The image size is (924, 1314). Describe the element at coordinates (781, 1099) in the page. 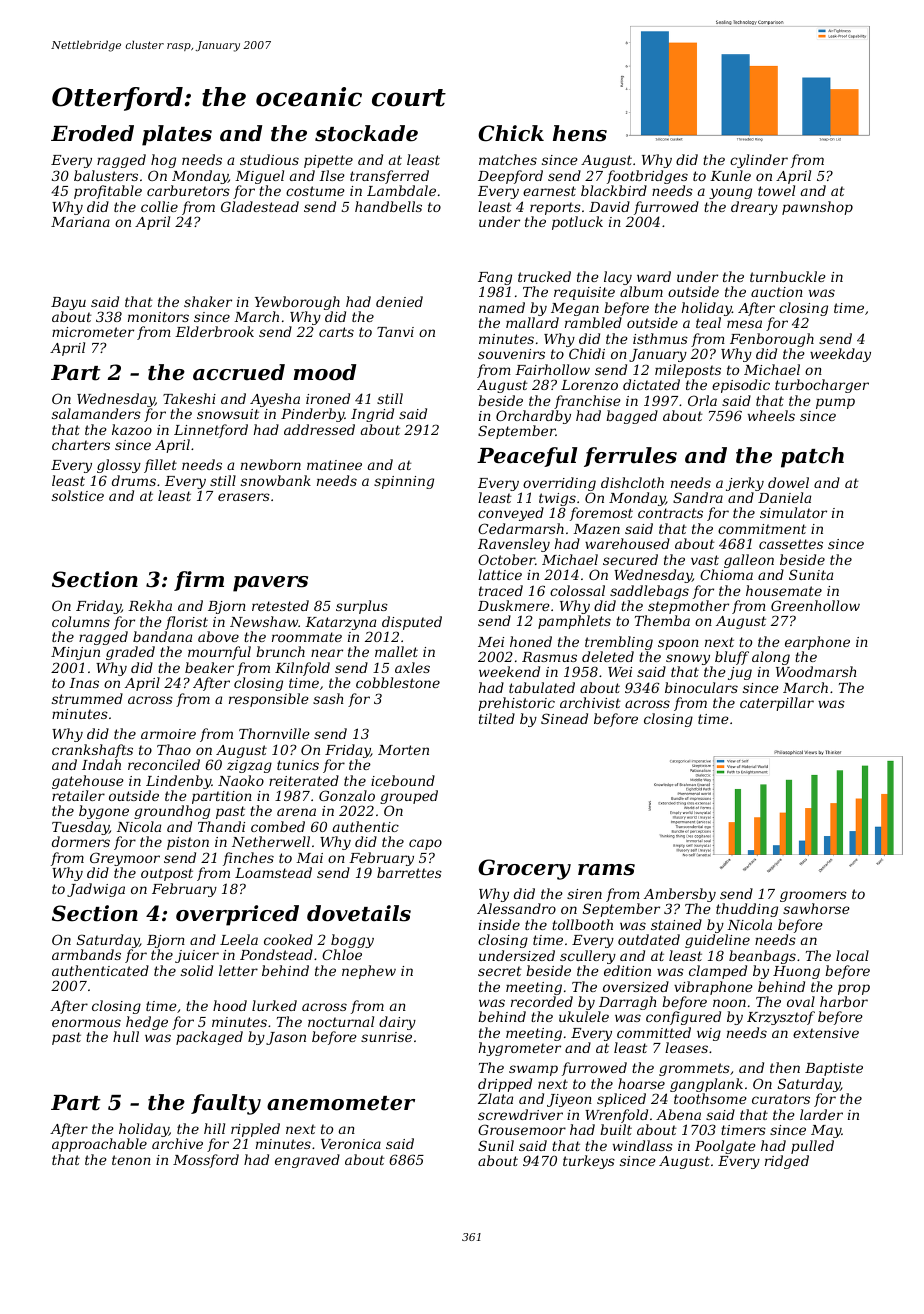

I see `curators` at that location.
